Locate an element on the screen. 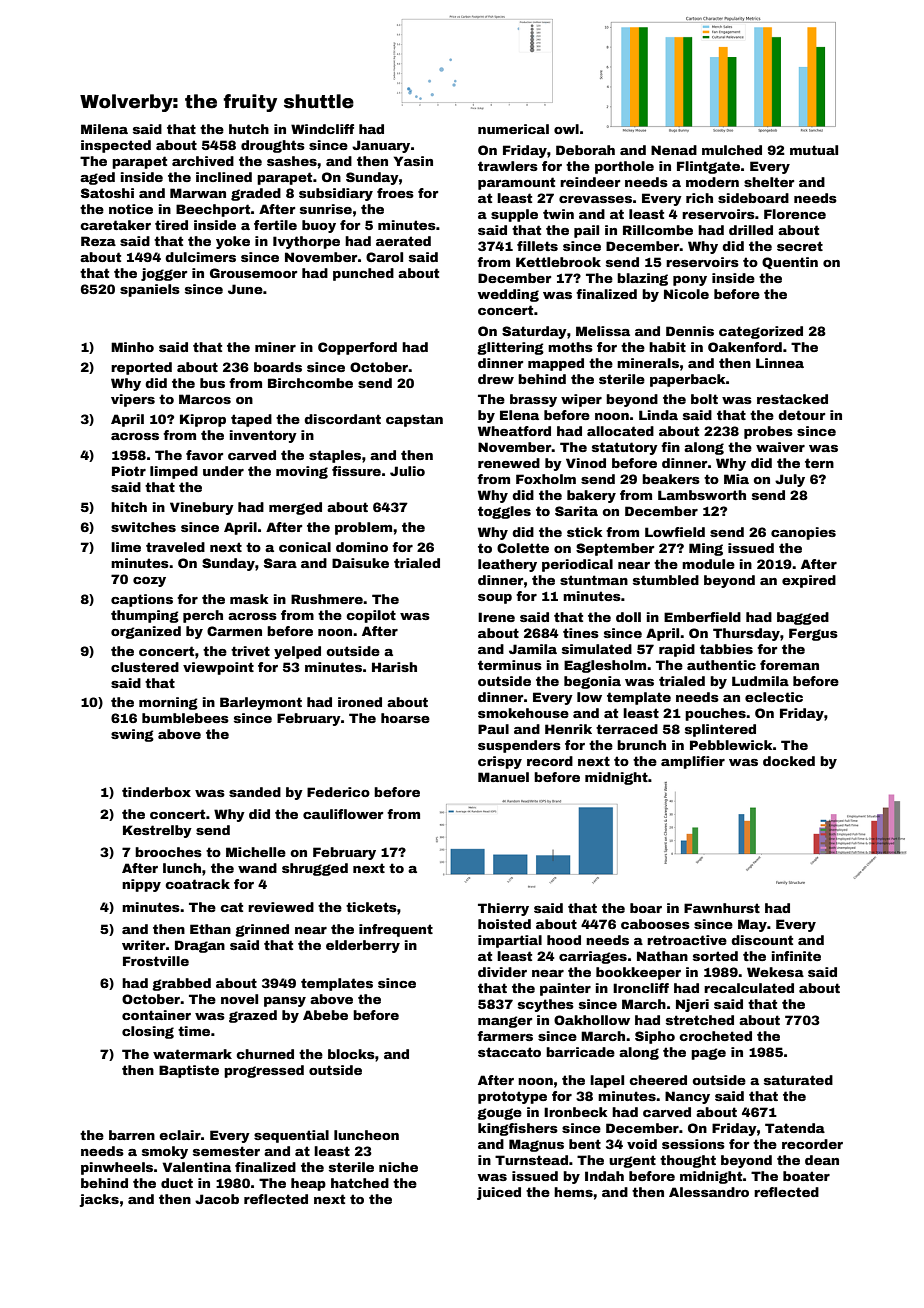 The height and width of the screenshot is (1308, 924). tabbies is located at coordinates (726, 649).
